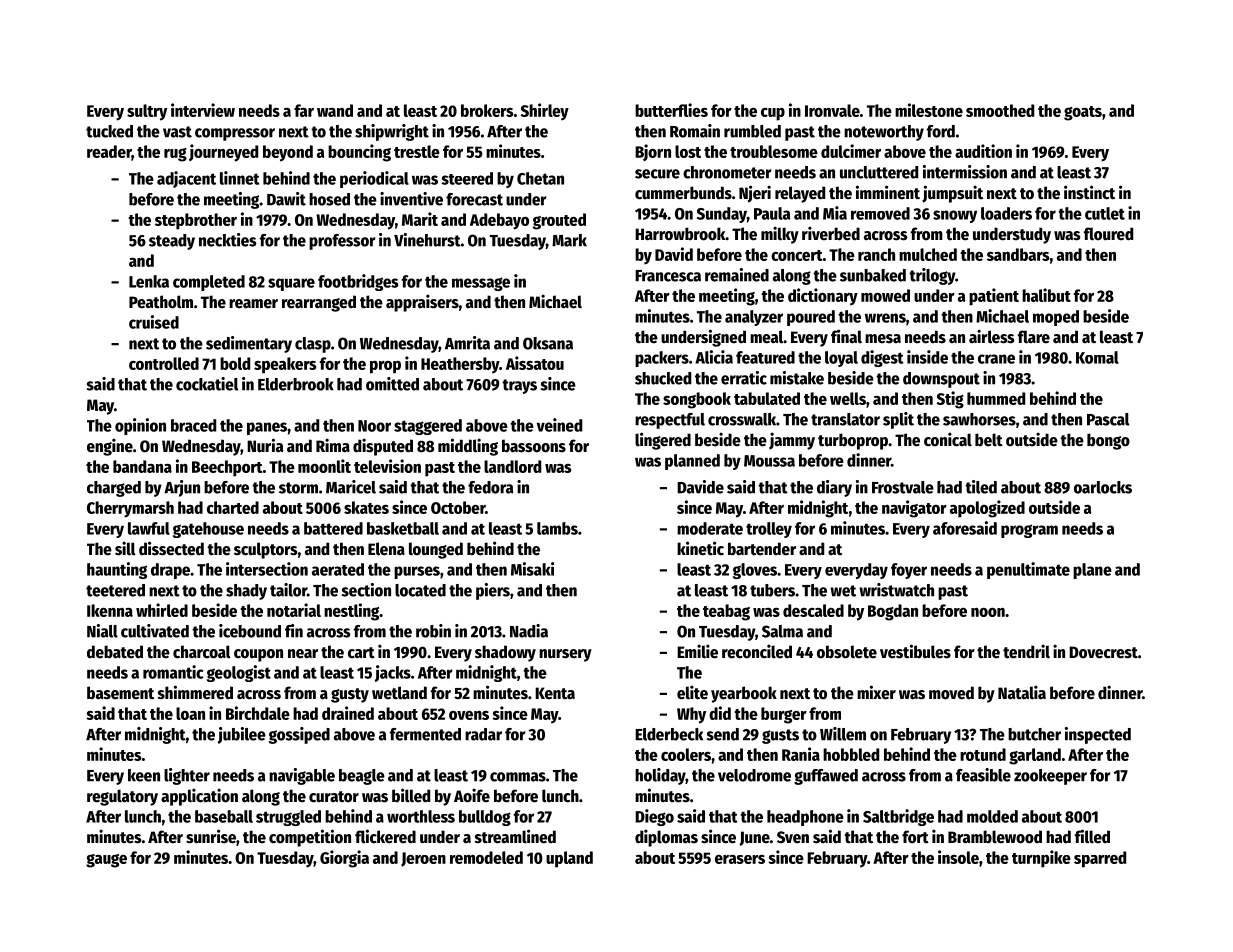 This screenshot has height=952, width=1233. What do you see at coordinates (106, 861) in the screenshot?
I see `gauge` at bounding box center [106, 861].
